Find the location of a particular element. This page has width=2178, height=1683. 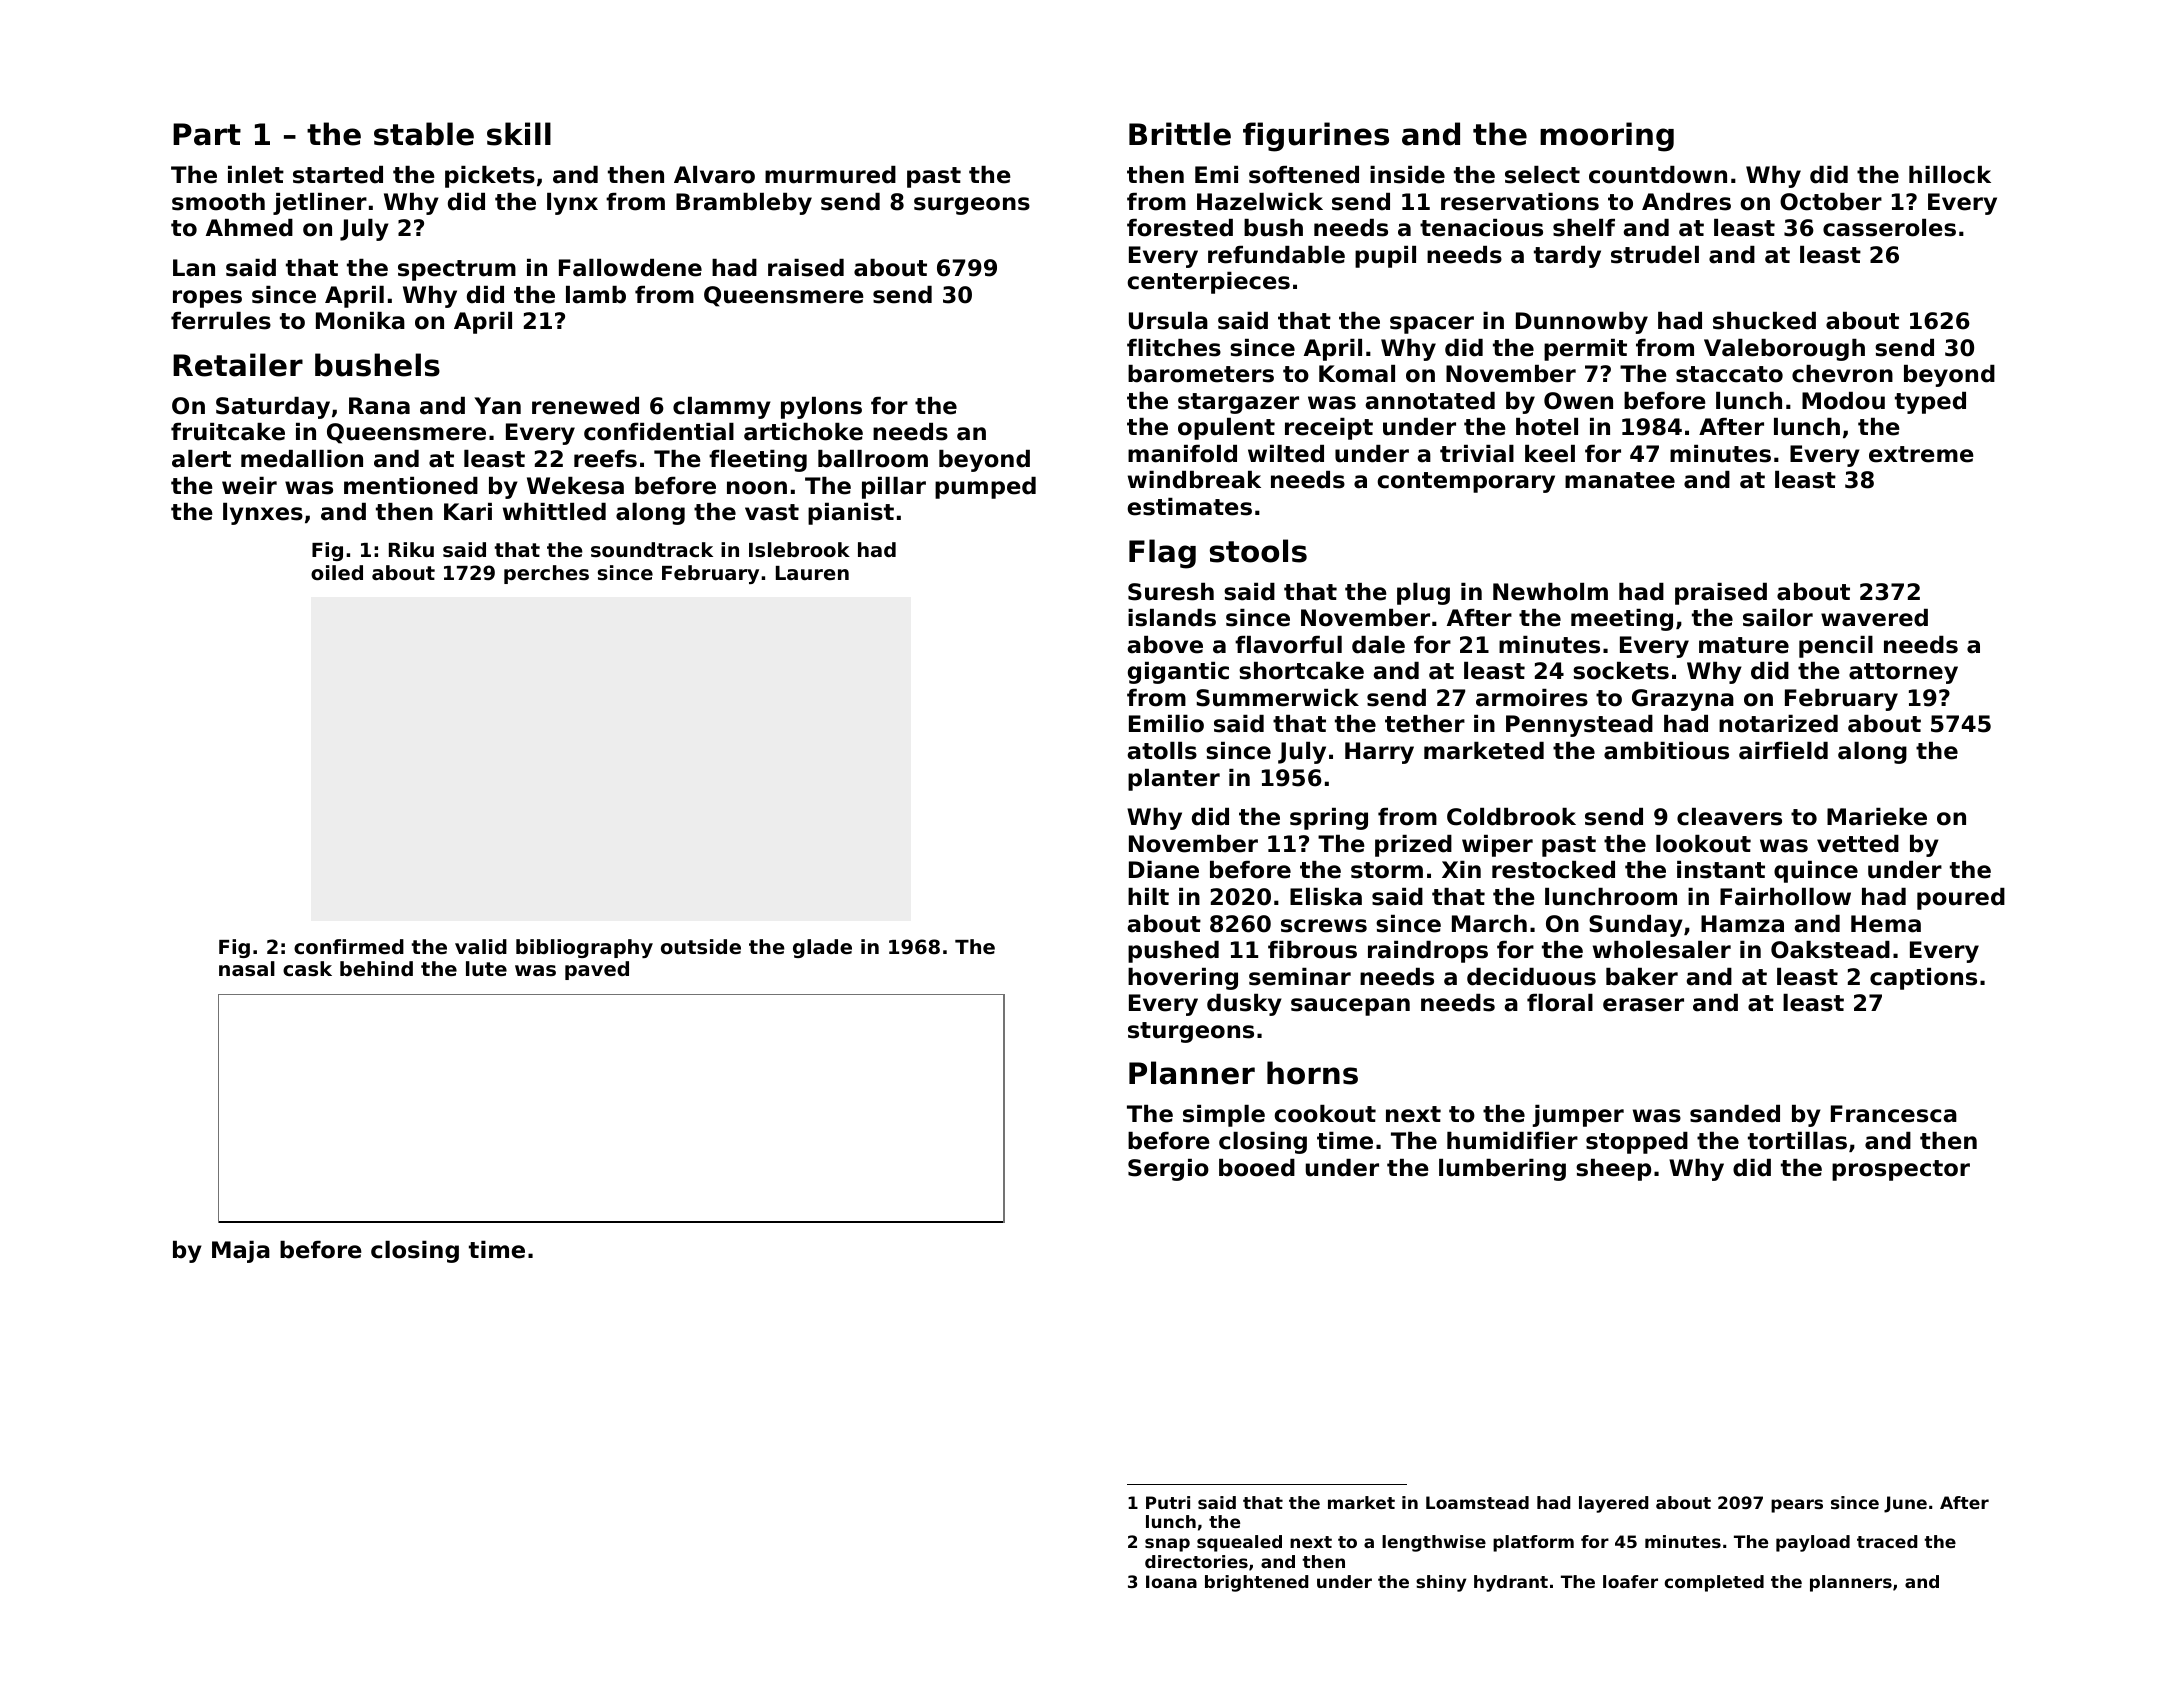

nasal is located at coordinates (247, 969).
